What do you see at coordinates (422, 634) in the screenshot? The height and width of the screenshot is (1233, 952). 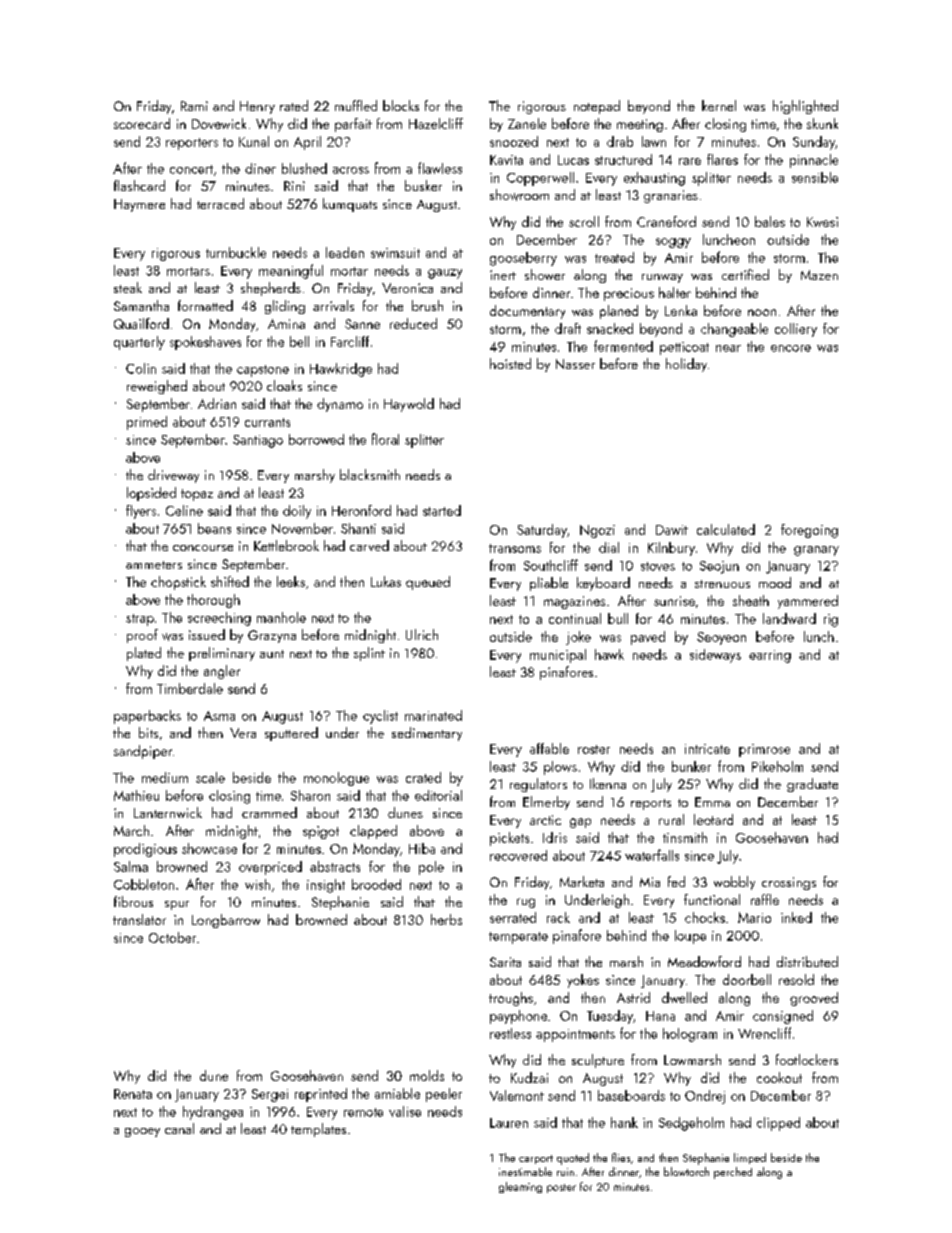 I see `Ulrich` at bounding box center [422, 634].
